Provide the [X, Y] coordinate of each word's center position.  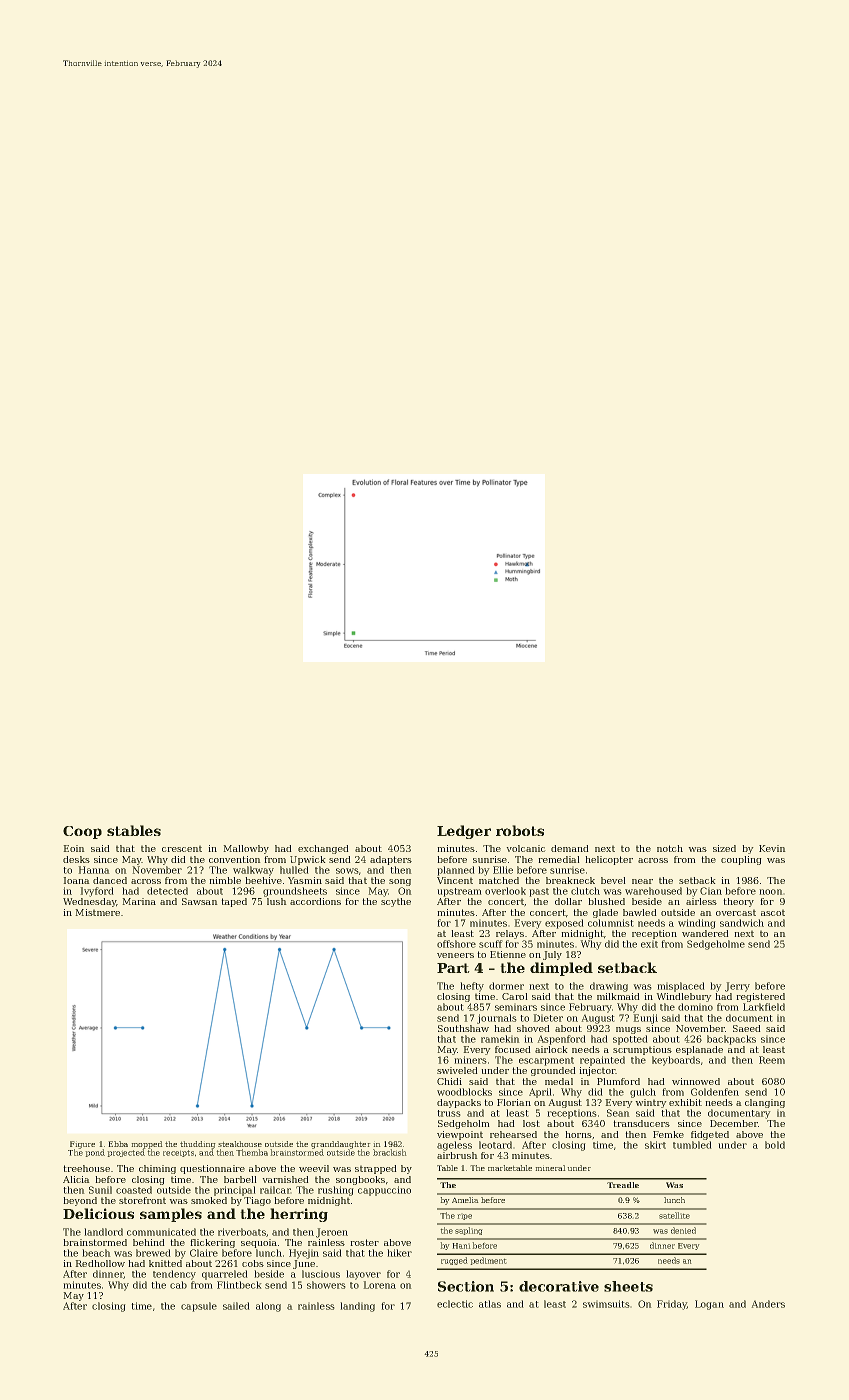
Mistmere [97, 912]
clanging [765, 1103]
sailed [236, 1306]
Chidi [449, 1081]
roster [364, 1242]
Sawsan [200, 901]
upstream [459, 892]
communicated [161, 1232]
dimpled [561, 969]
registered [760, 997]
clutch [585, 891]
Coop [82, 832]
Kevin [772, 848]
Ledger [464, 832]
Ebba [118, 1144]
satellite [674, 1215]
